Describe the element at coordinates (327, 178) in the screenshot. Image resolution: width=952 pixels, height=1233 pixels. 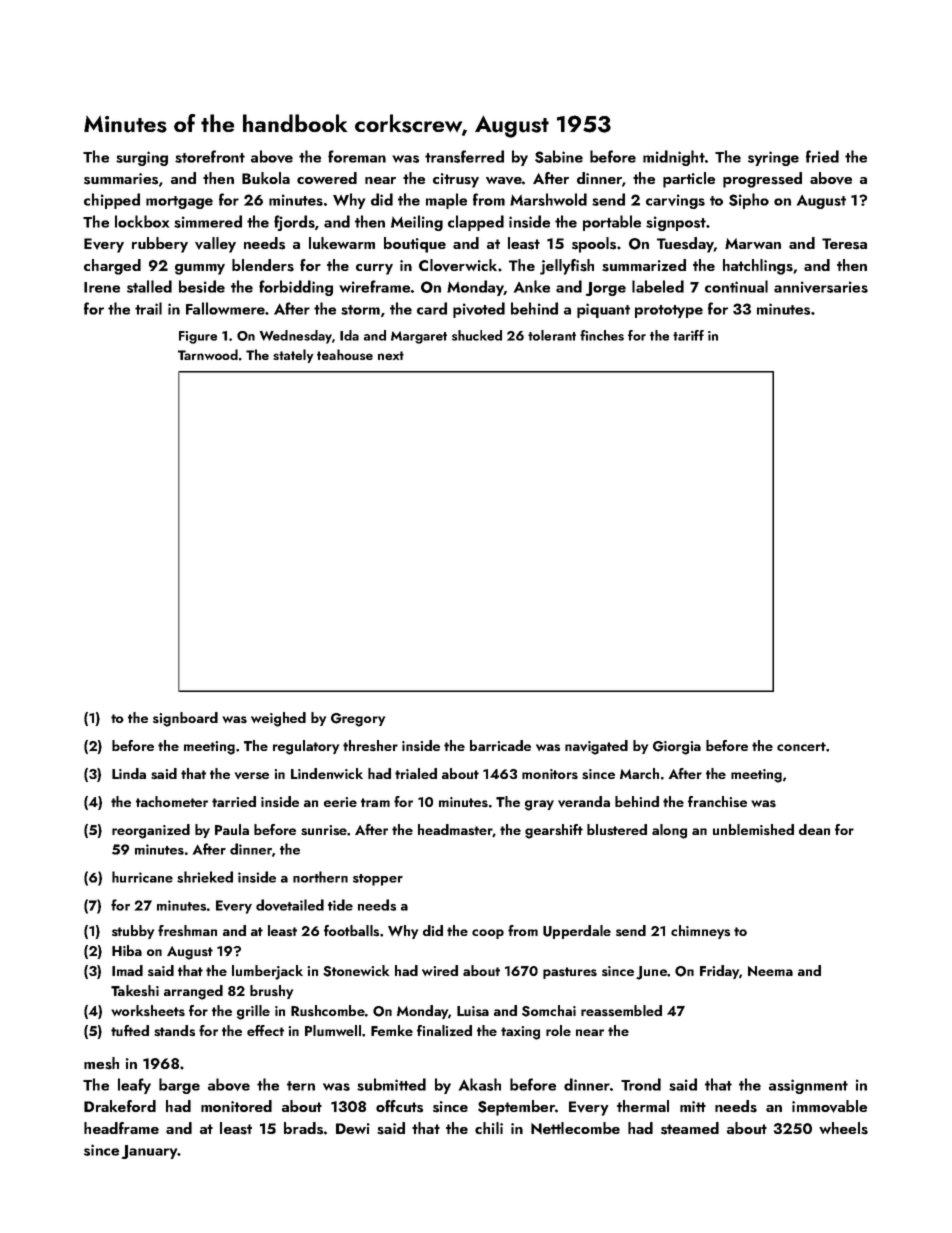
I see `cowered` at that location.
